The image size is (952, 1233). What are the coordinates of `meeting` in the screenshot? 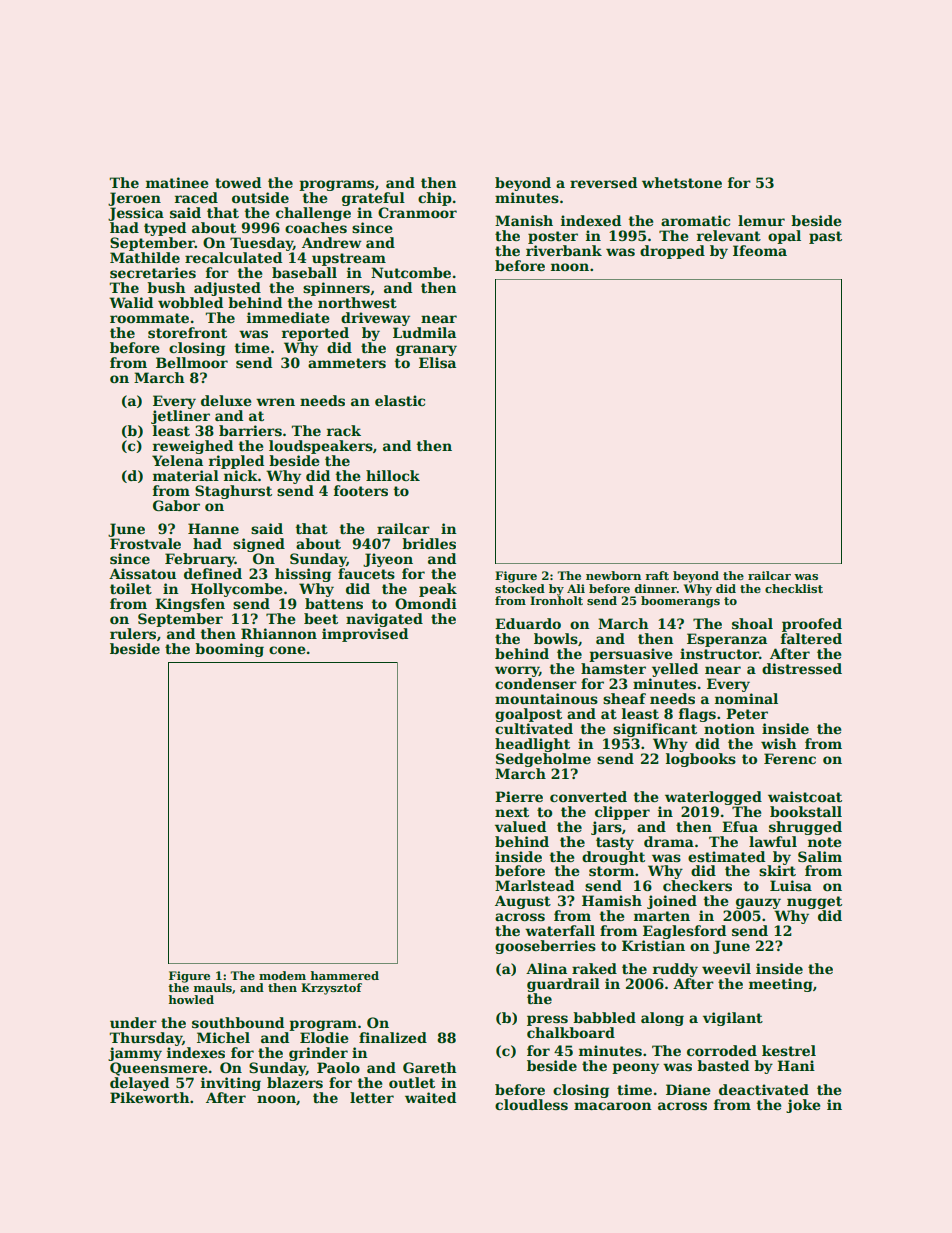 It's located at (781, 985).
